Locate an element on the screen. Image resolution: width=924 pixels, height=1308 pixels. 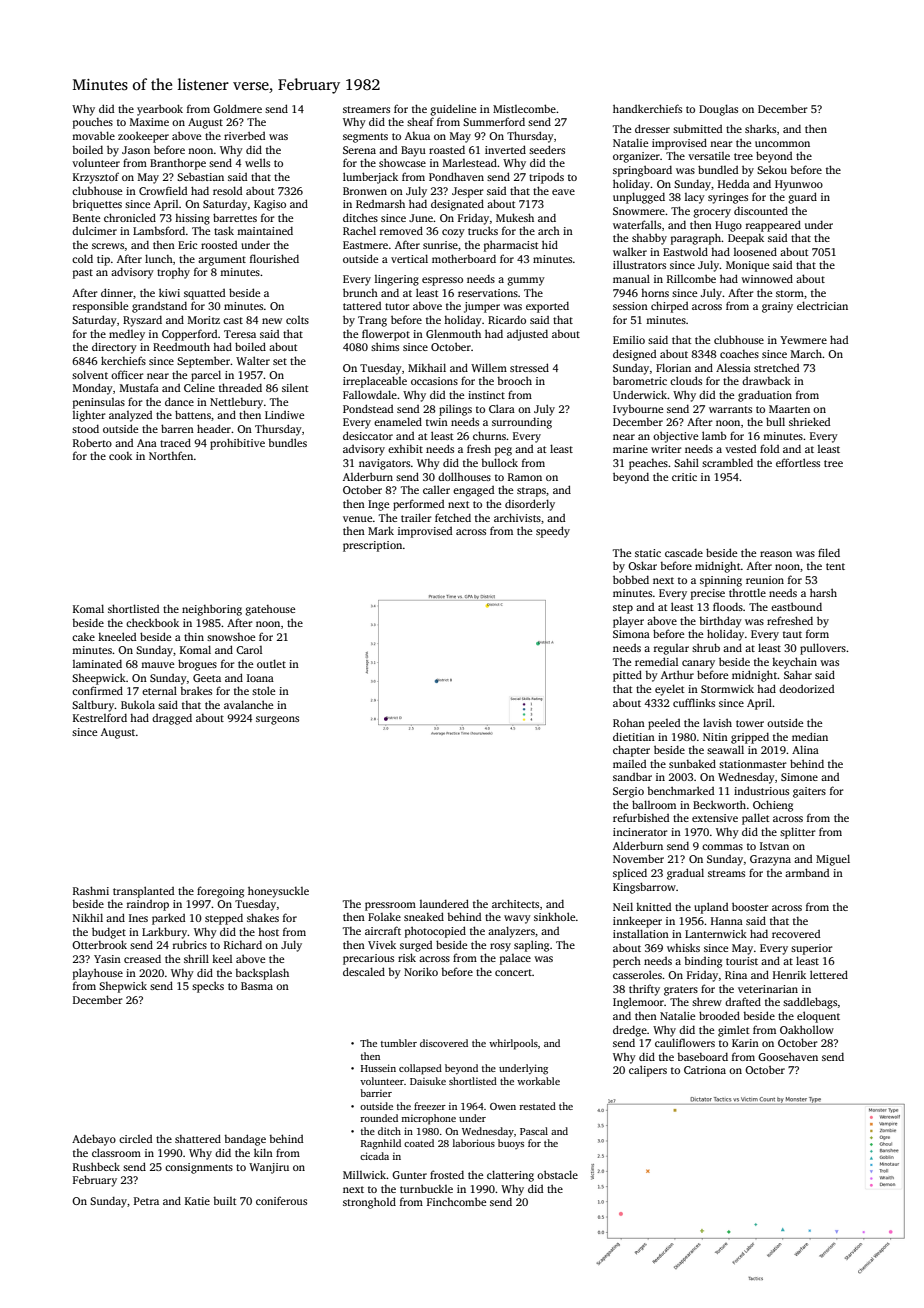
Mistlecombe is located at coordinates (524, 108).
